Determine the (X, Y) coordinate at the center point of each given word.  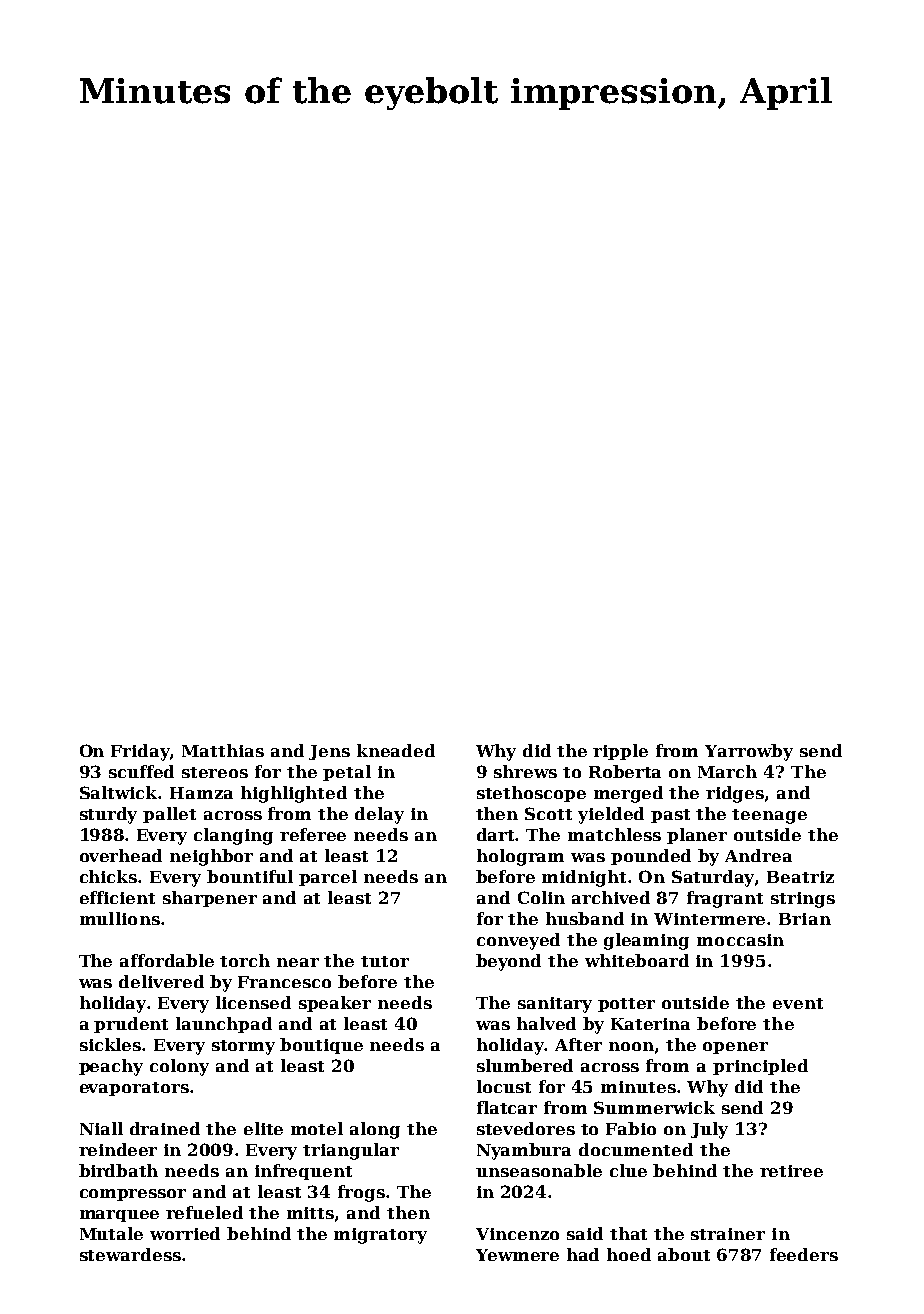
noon (631, 1046)
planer (697, 836)
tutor (385, 961)
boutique (321, 1046)
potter (626, 1005)
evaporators (134, 1089)
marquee (119, 1216)
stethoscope (531, 794)
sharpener (210, 899)
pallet (169, 815)
